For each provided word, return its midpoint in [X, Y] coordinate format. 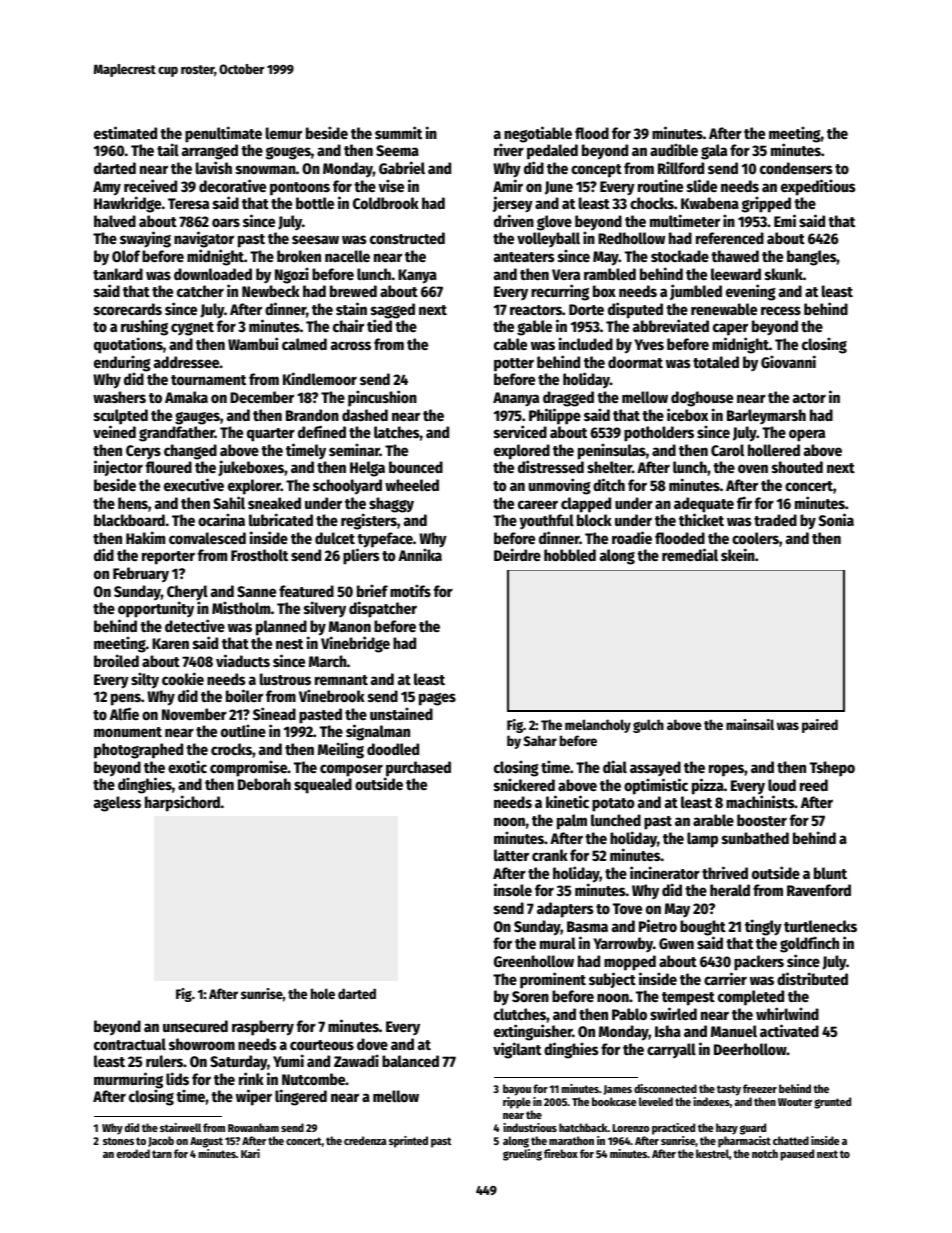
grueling [522, 1155]
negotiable [538, 134]
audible [674, 149]
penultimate [223, 134]
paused [797, 1155]
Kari [250, 1153]
